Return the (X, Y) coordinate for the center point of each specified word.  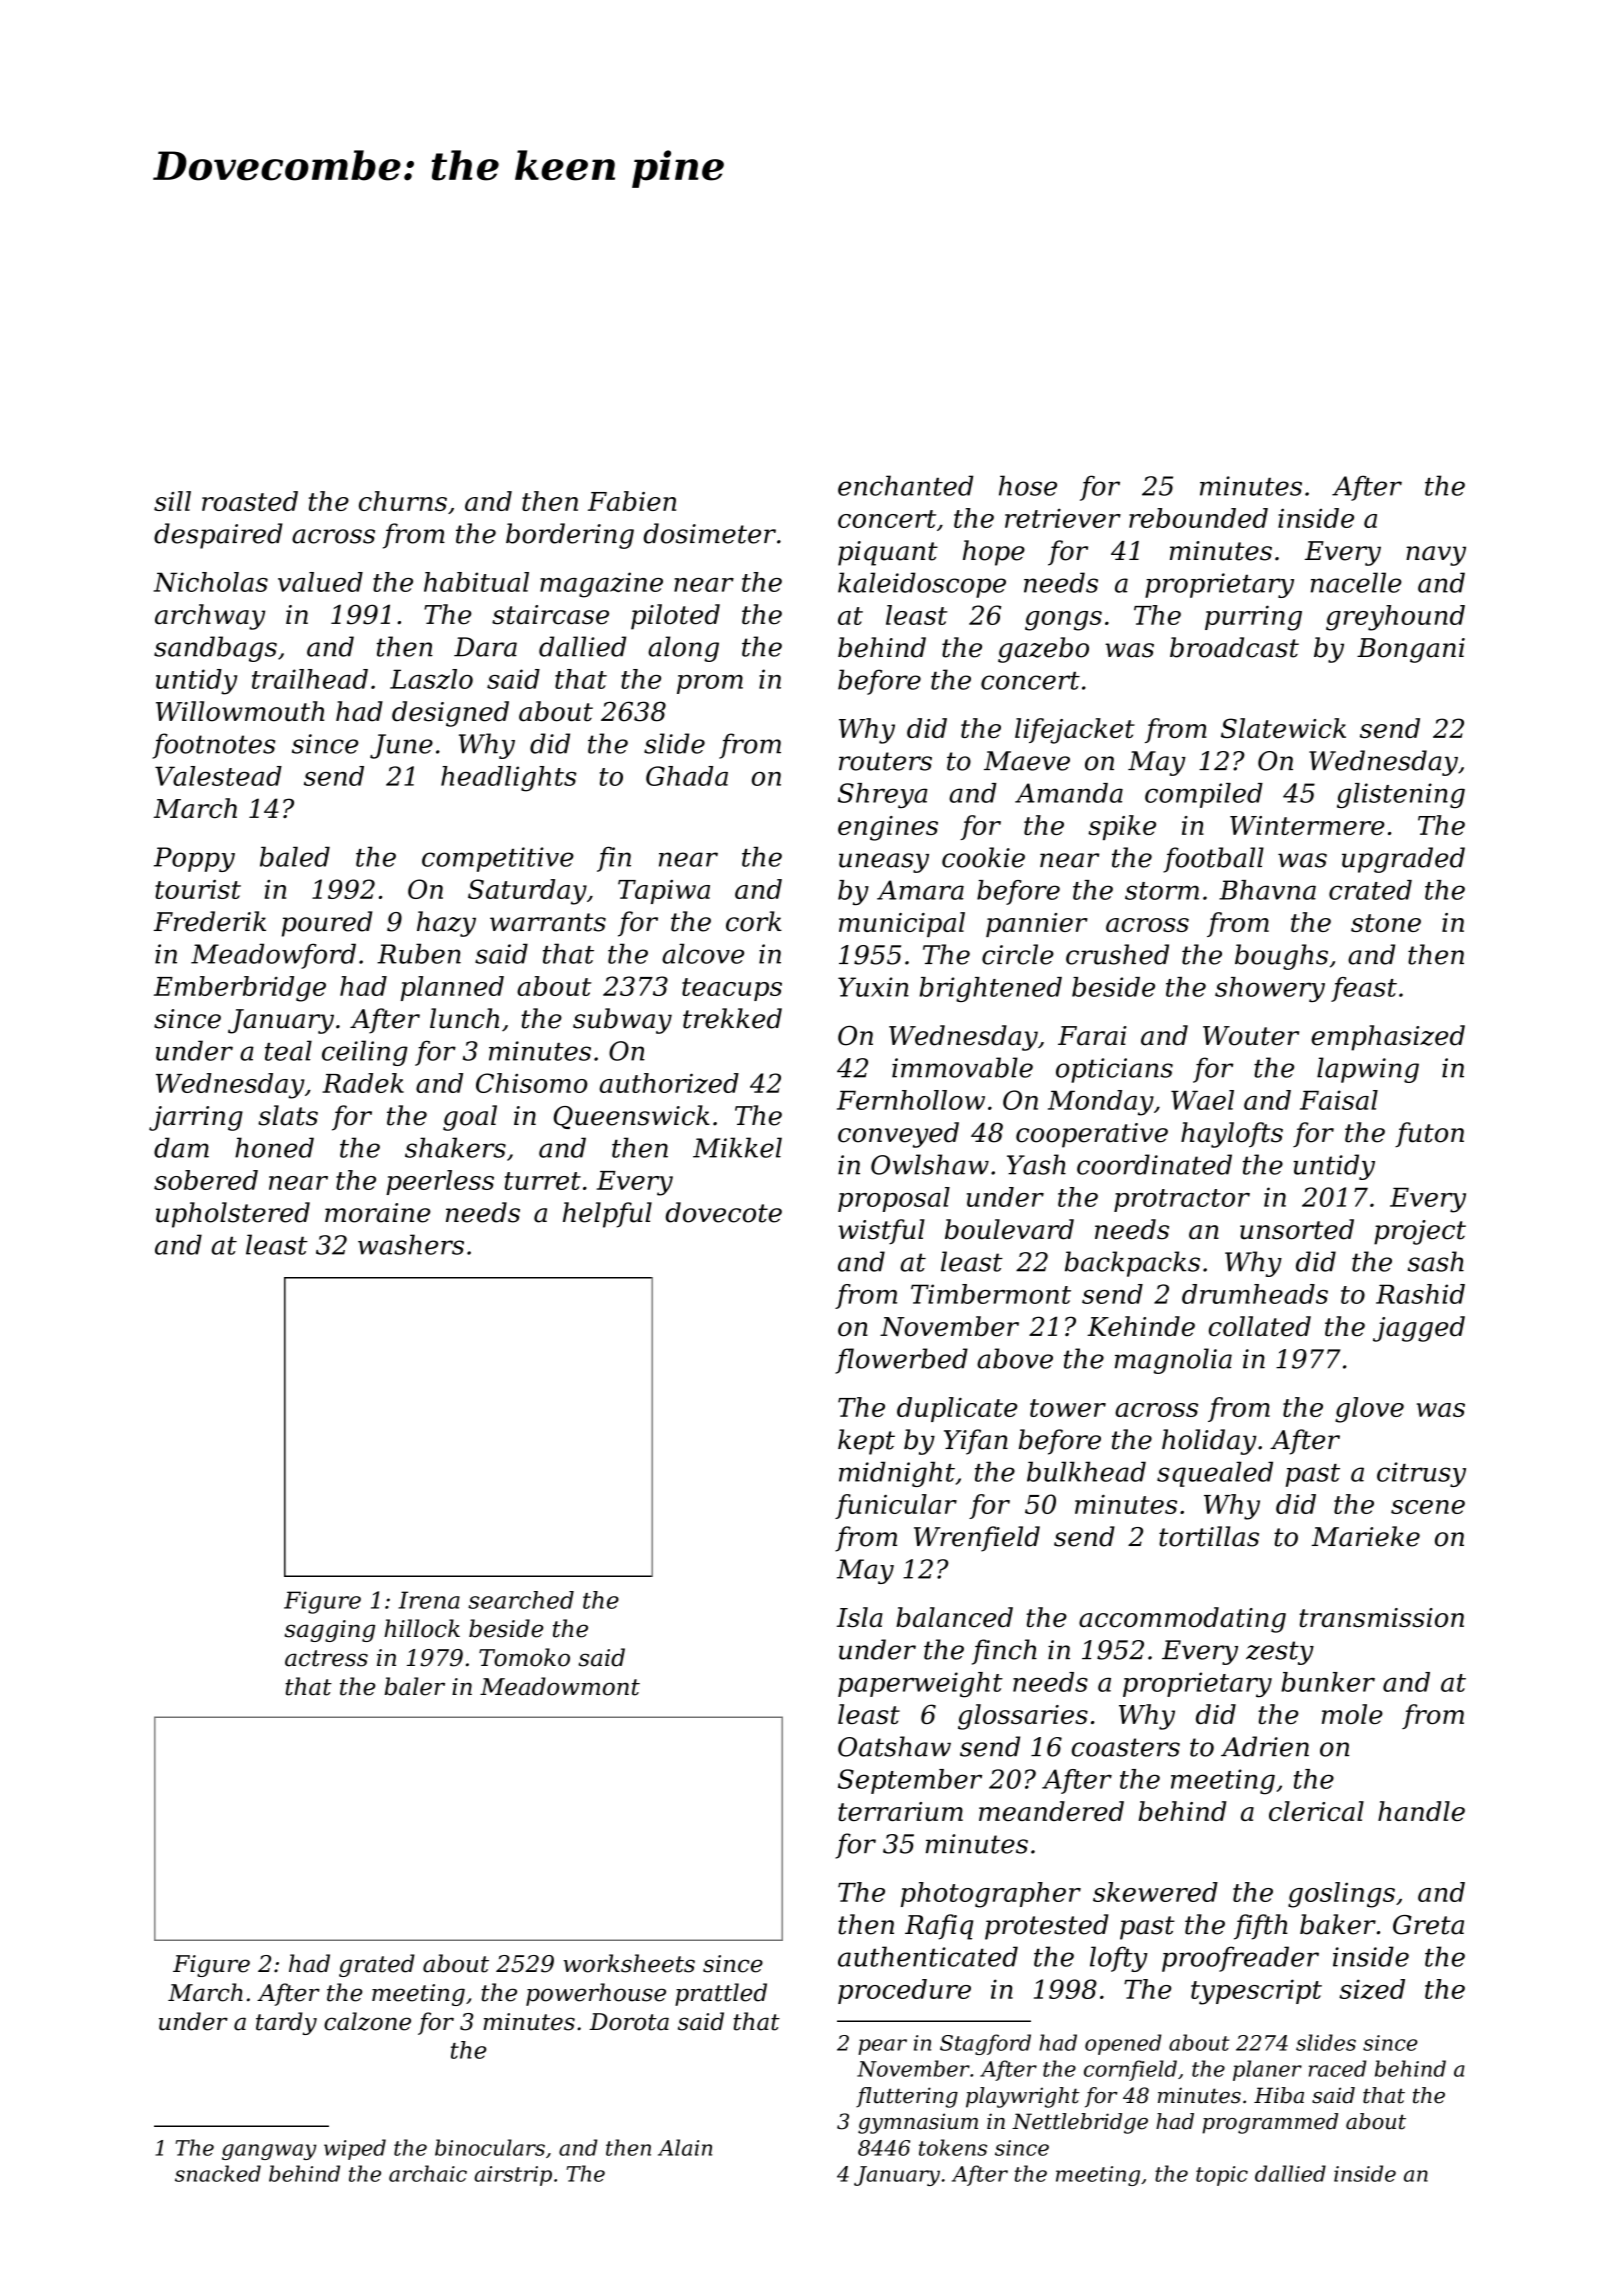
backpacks (1132, 1264)
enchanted (905, 485)
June (401, 746)
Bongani (1411, 650)
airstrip (513, 2176)
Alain (685, 2147)
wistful (881, 1231)
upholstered (233, 1215)
